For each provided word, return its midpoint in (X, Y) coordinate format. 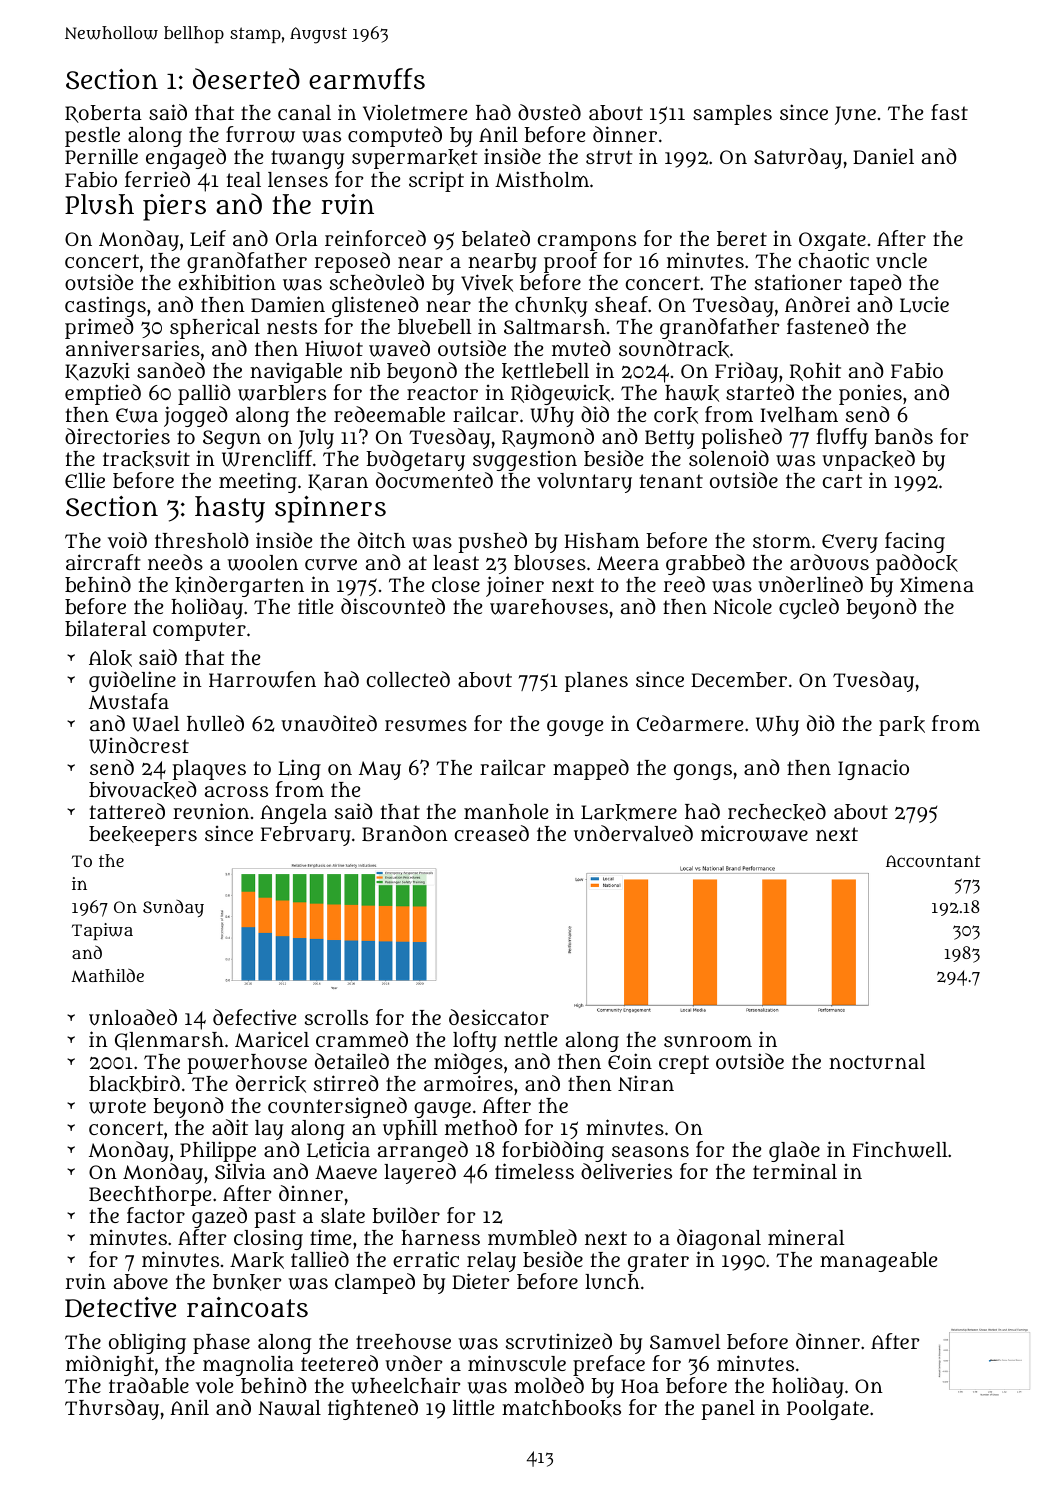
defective (254, 1017)
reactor (442, 393)
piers (174, 207)
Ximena (937, 584)
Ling (299, 769)
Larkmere (629, 812)
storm (782, 541)
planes (596, 682)
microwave (754, 833)
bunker (247, 1282)
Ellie (85, 480)
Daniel (883, 156)
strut (609, 157)
